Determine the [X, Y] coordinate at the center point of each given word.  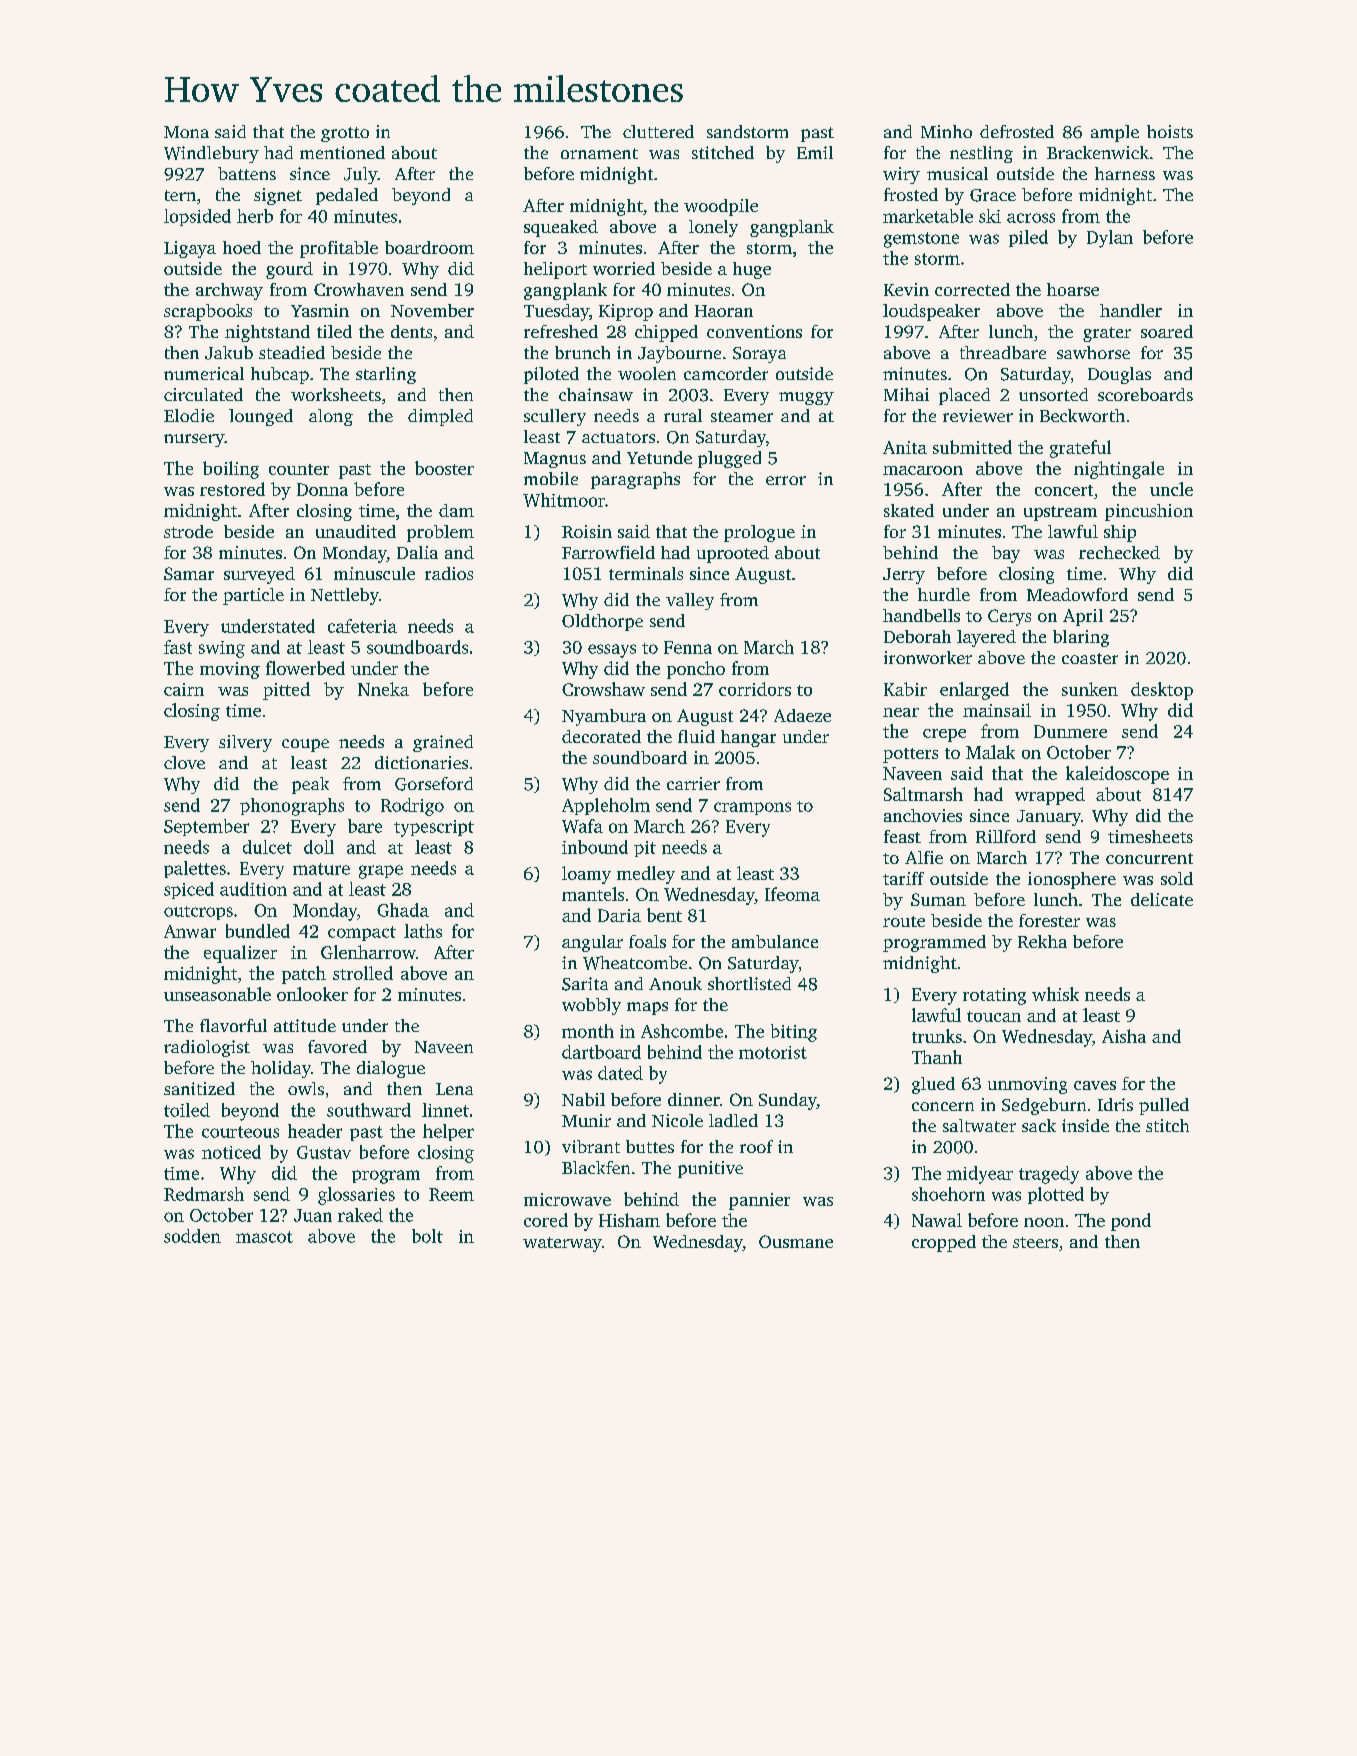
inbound [595, 847]
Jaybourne [679, 354]
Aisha [1124, 1036]
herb [255, 216]
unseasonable [217, 994]
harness [1125, 173]
